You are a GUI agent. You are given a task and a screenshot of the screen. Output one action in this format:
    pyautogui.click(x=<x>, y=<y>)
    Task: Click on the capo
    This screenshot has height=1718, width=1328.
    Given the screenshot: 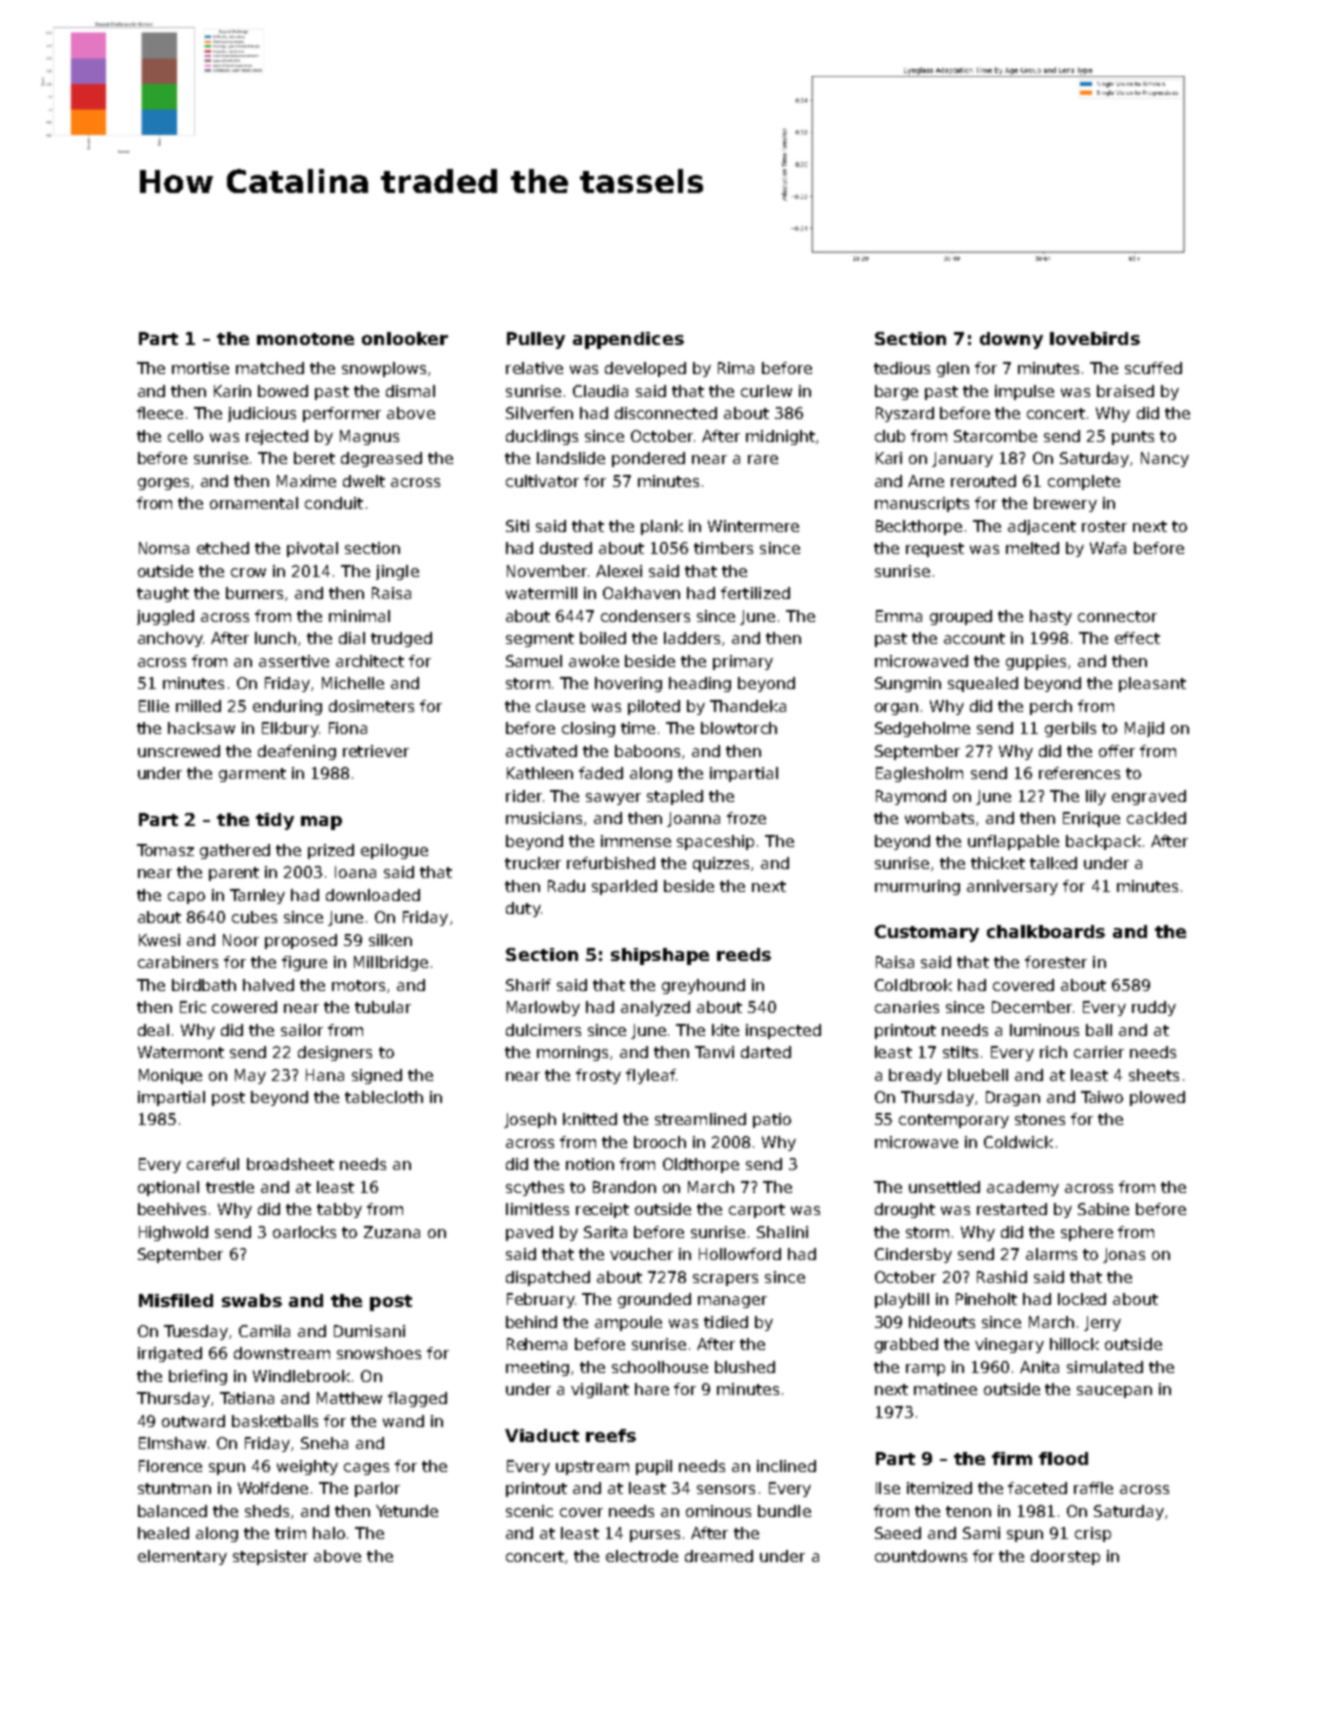 What is the action you would take?
    pyautogui.click(x=186, y=898)
